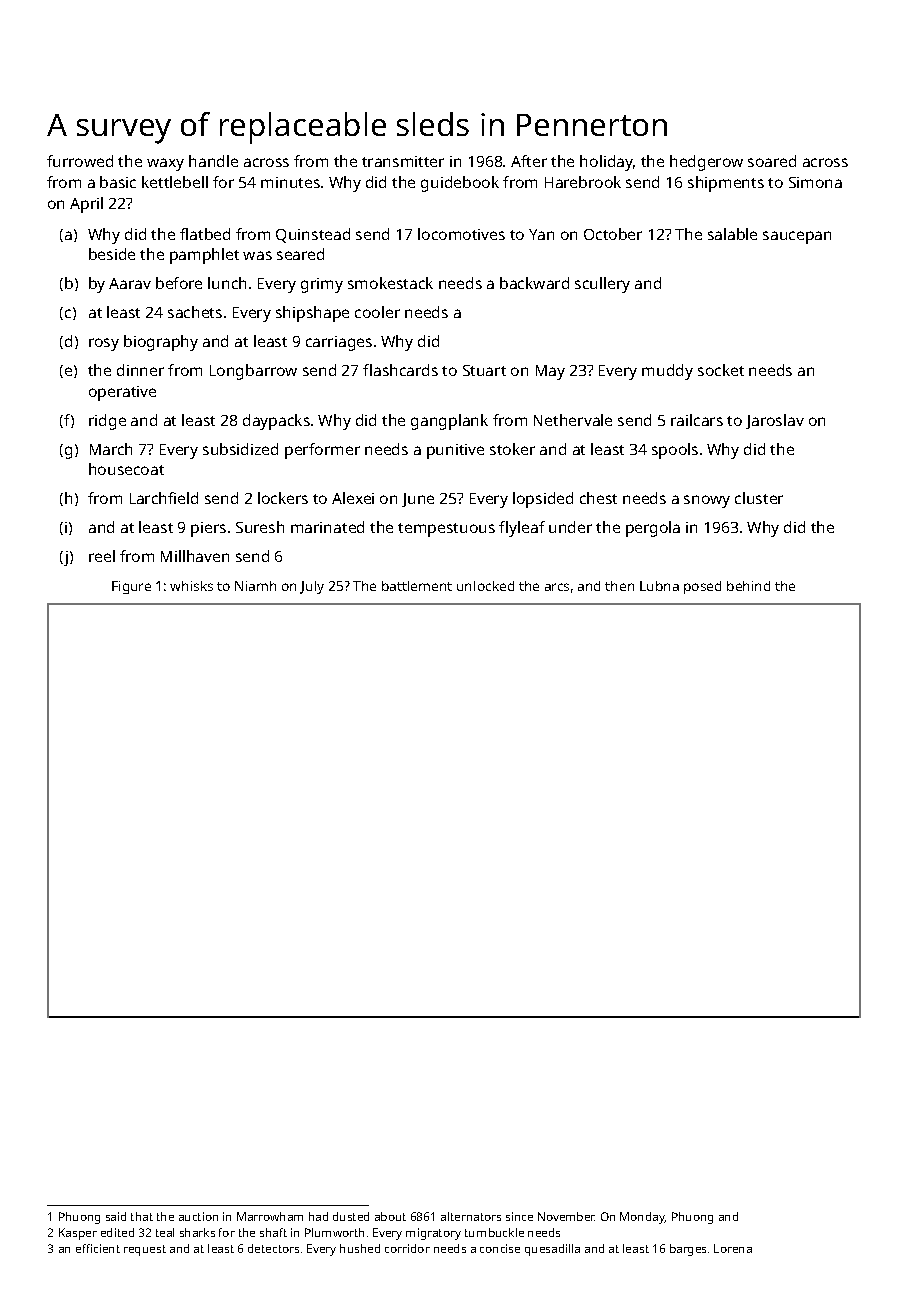  I want to click on Kasper, so click(78, 1234).
